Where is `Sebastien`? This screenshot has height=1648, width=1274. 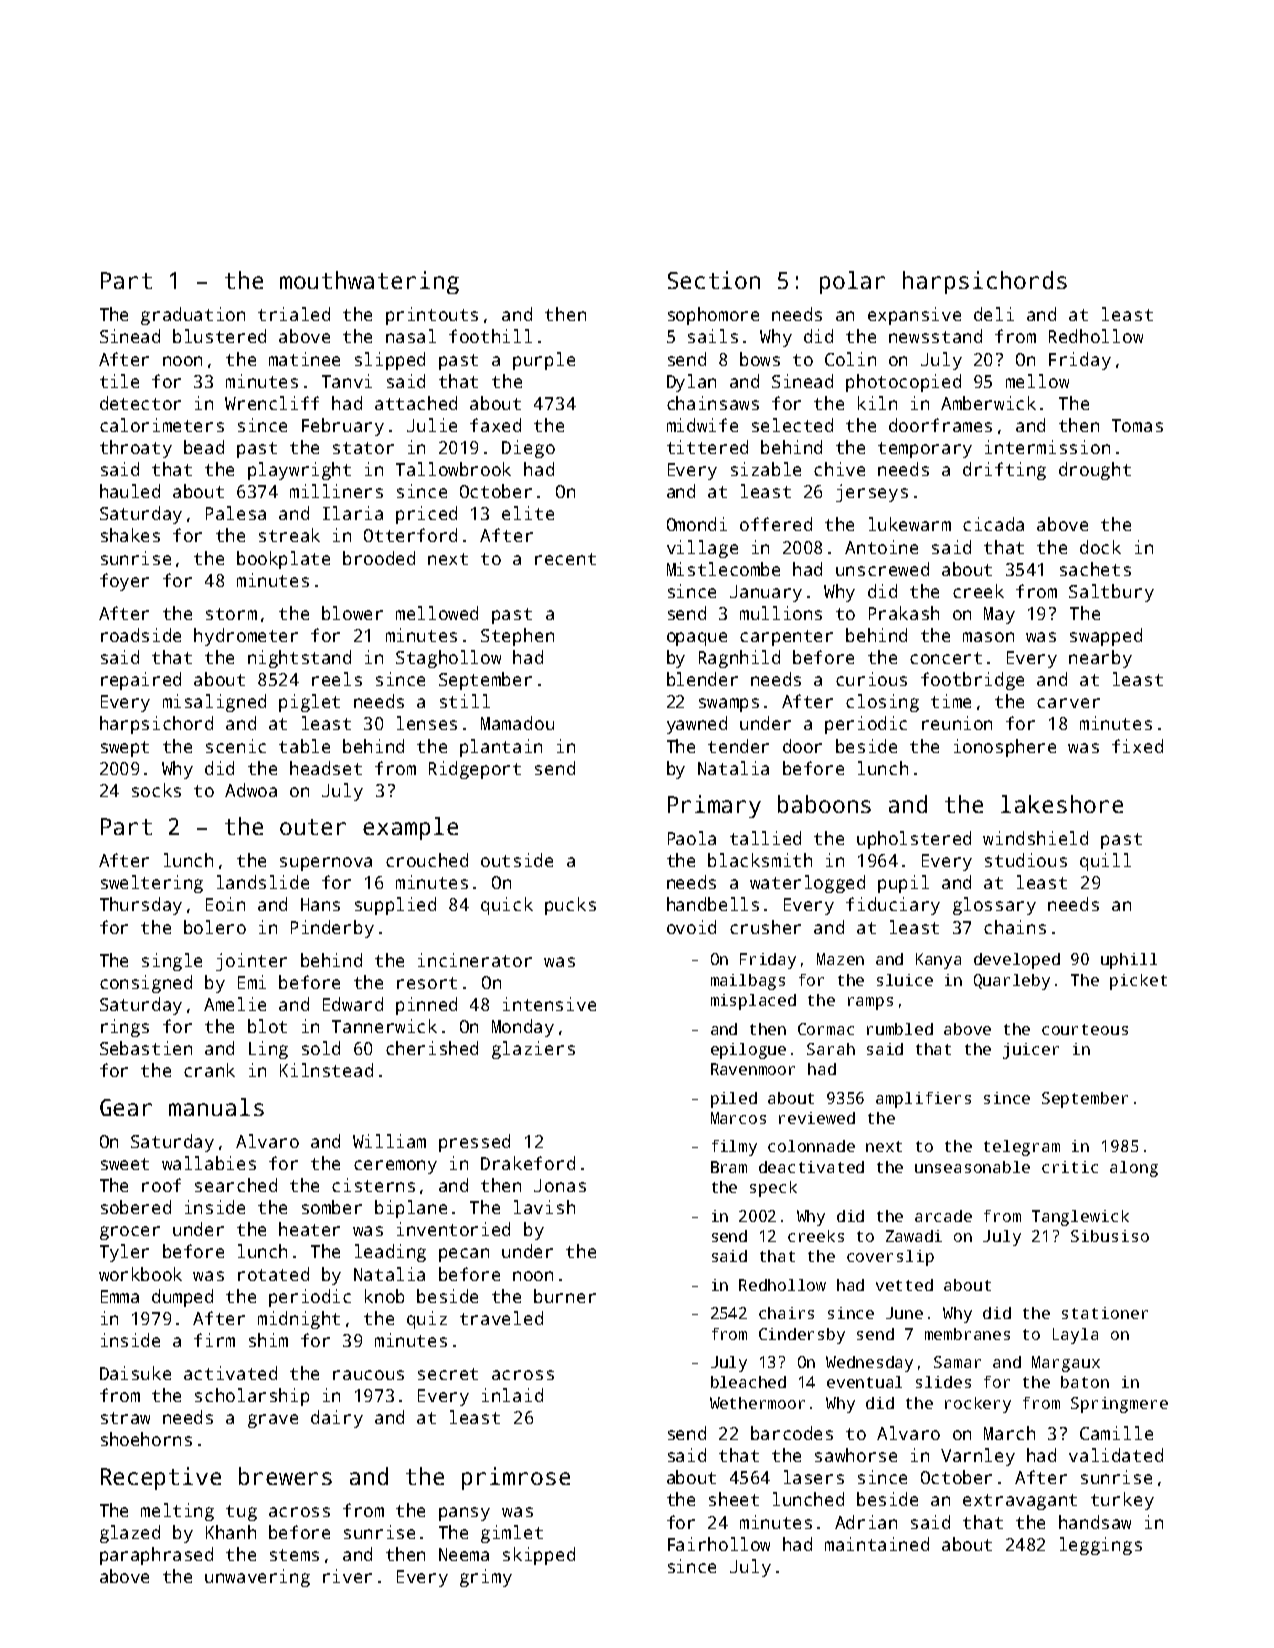 Sebastien is located at coordinates (146, 1048).
